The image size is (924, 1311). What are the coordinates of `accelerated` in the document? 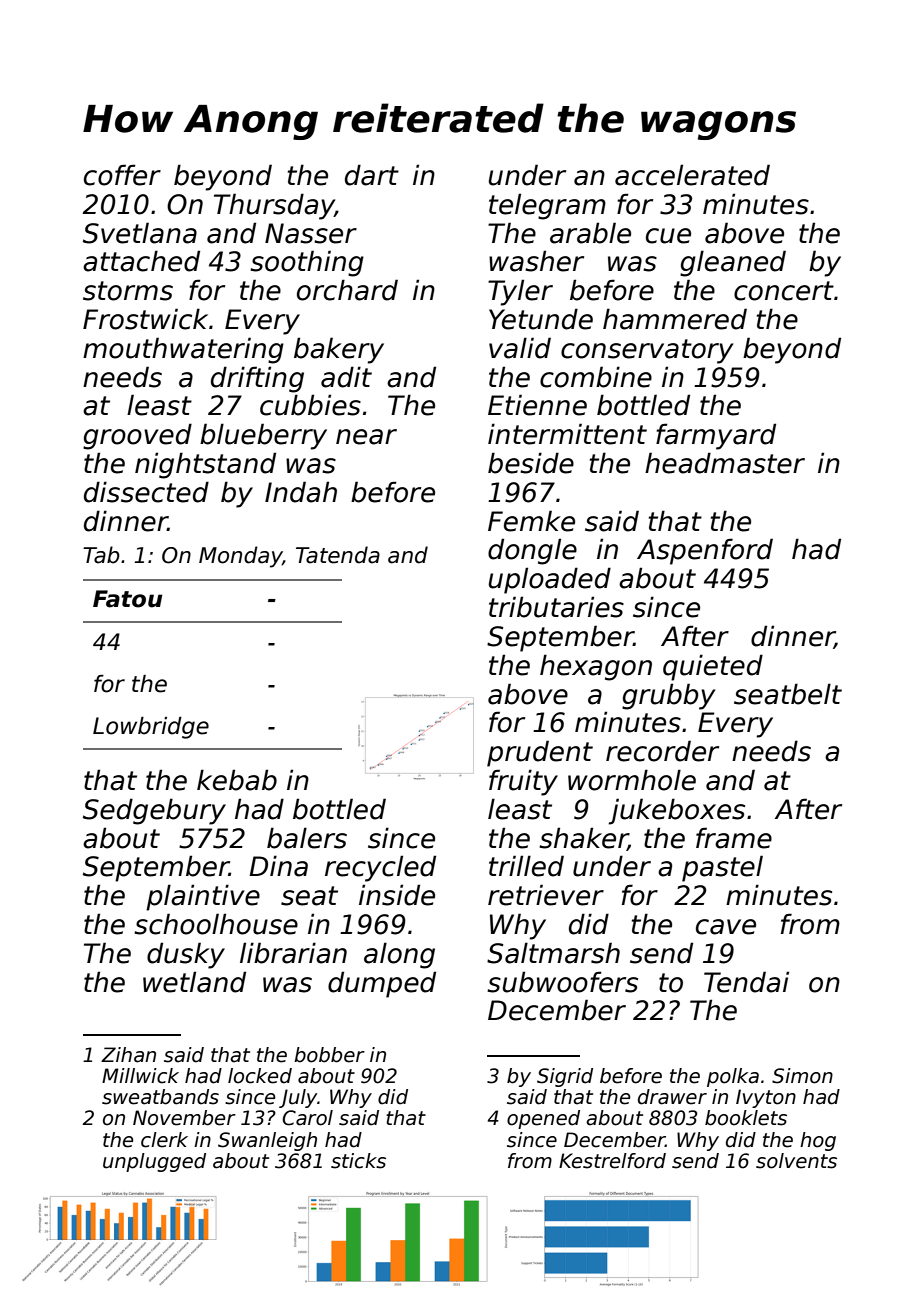 It's located at (692, 175).
